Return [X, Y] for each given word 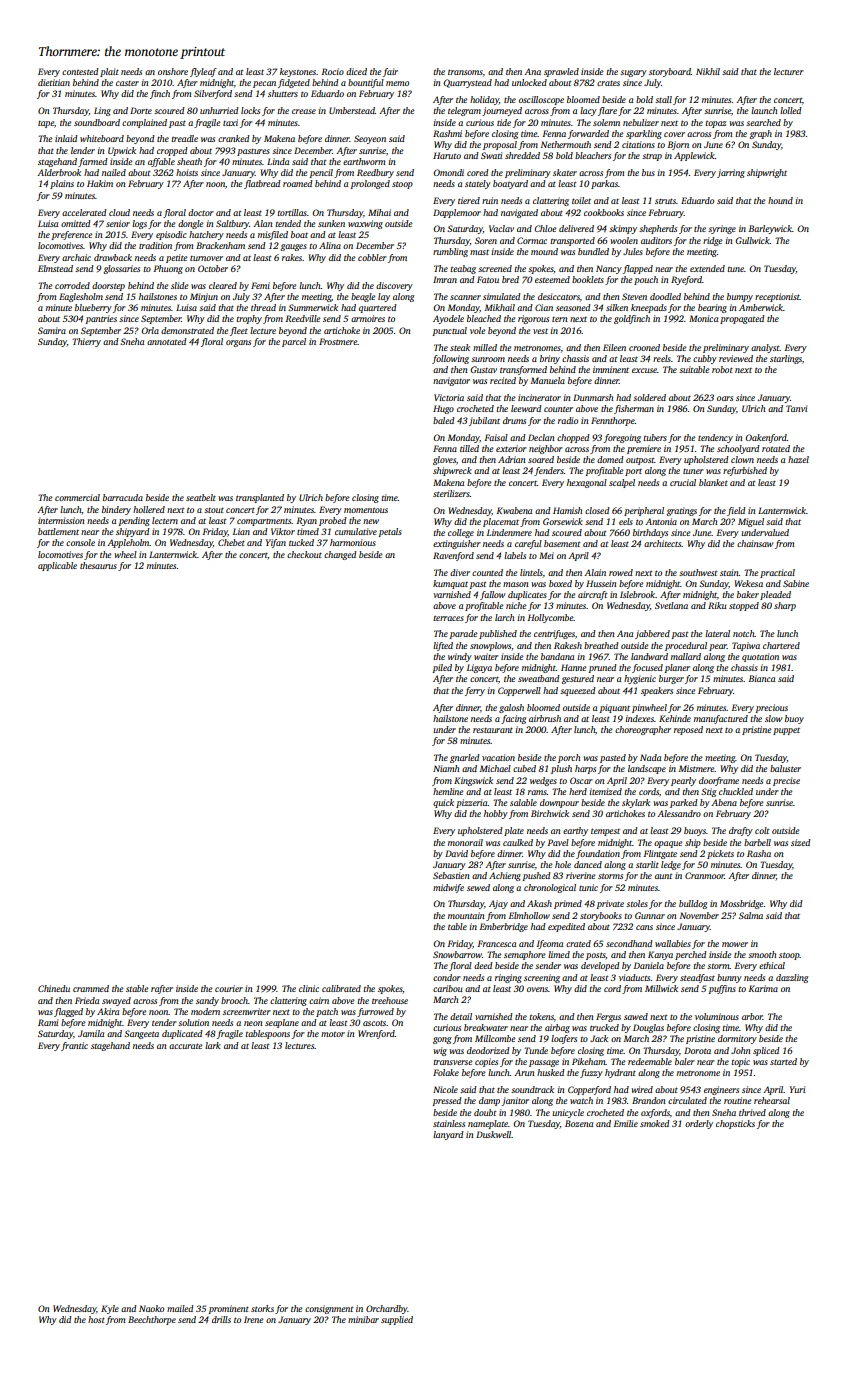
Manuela [548, 380]
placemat [501, 522]
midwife [448, 888]
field [736, 511]
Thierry [86, 342]
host [96, 1319]
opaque [668, 844]
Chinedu [54, 988]
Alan [263, 223]
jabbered [652, 634]
